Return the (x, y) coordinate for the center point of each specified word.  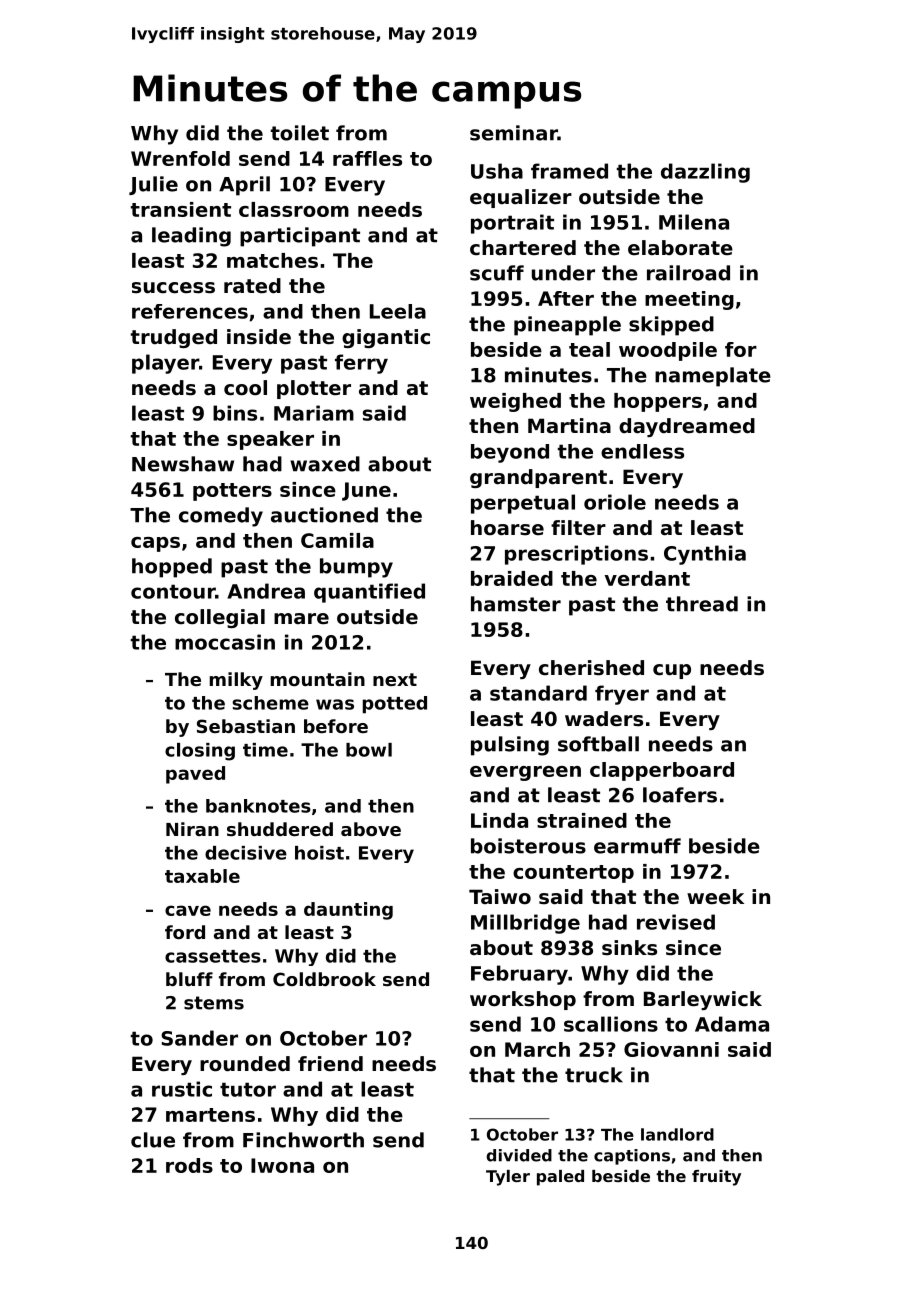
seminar (514, 133)
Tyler (508, 1178)
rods (189, 1165)
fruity (716, 1178)
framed (569, 171)
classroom (294, 209)
